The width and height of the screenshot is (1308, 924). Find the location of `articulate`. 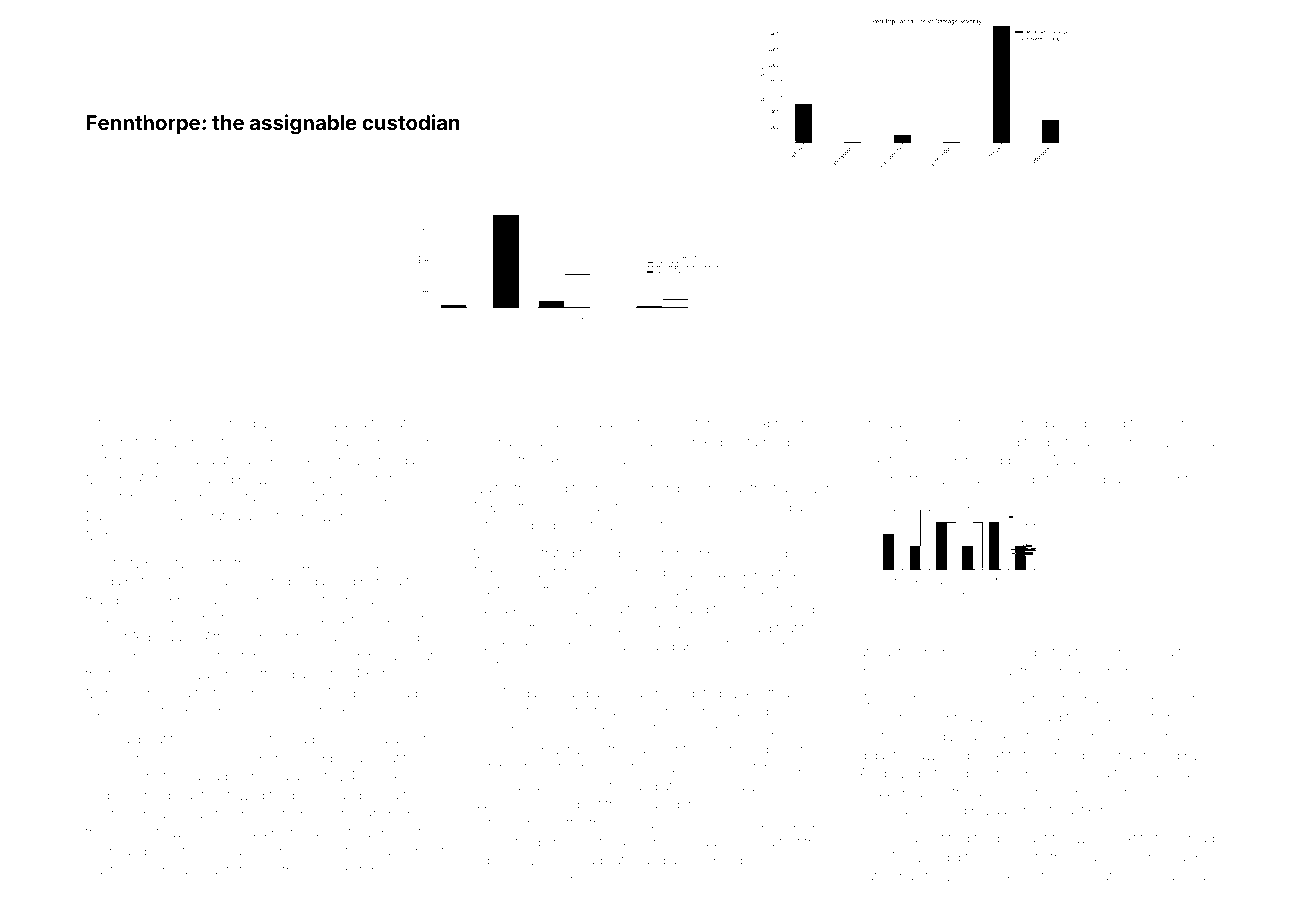

articulate is located at coordinates (387, 423).
